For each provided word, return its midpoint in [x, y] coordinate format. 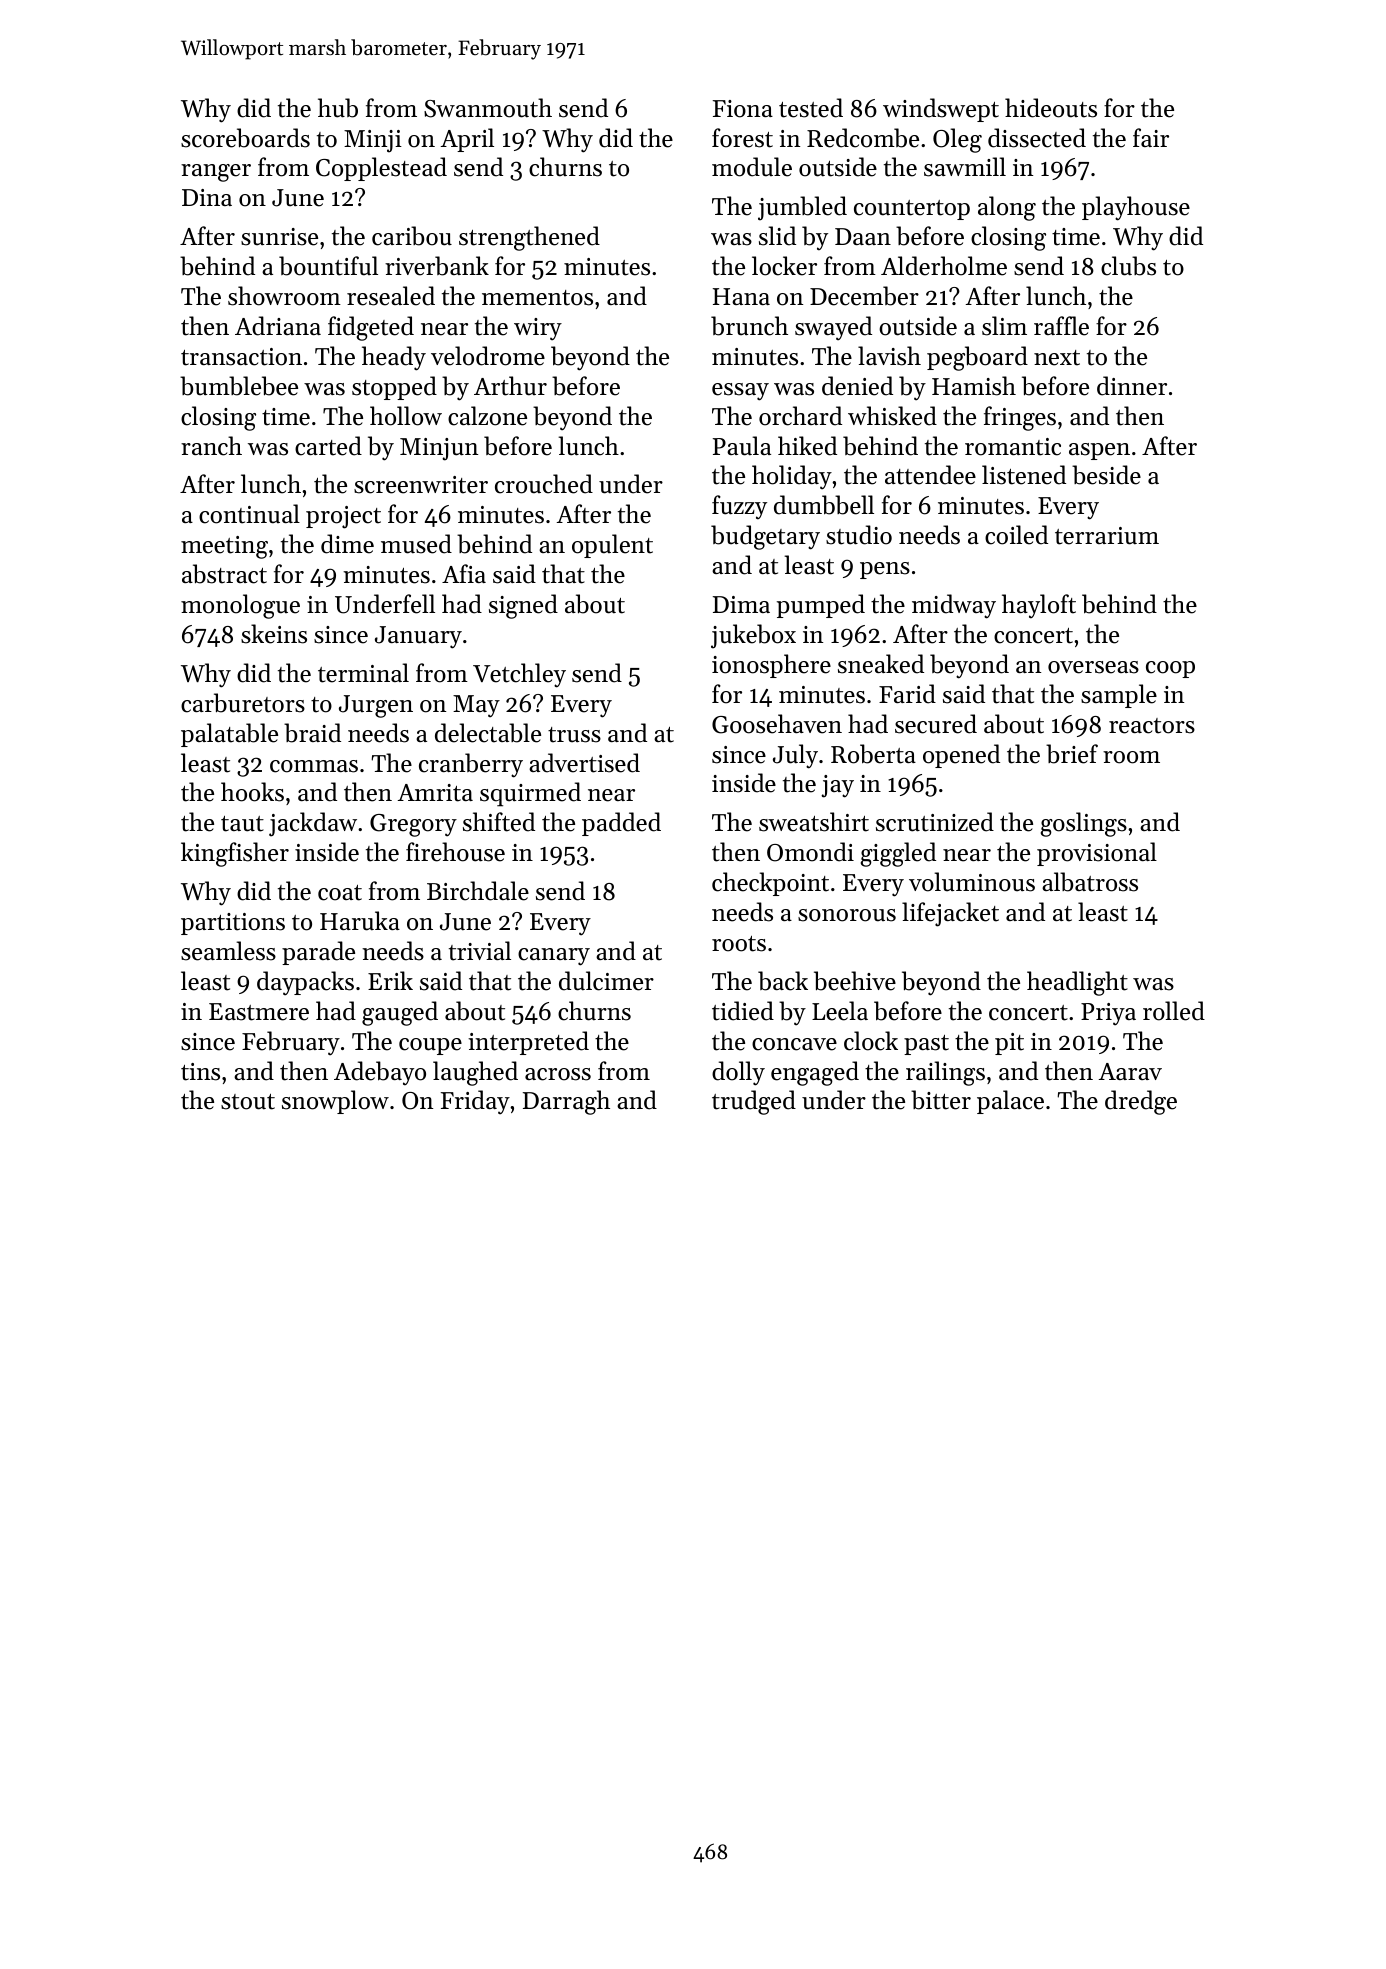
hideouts [1051, 108]
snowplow [335, 1102]
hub [338, 108]
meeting [224, 547]
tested [811, 108]
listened [1024, 475]
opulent [612, 546]
